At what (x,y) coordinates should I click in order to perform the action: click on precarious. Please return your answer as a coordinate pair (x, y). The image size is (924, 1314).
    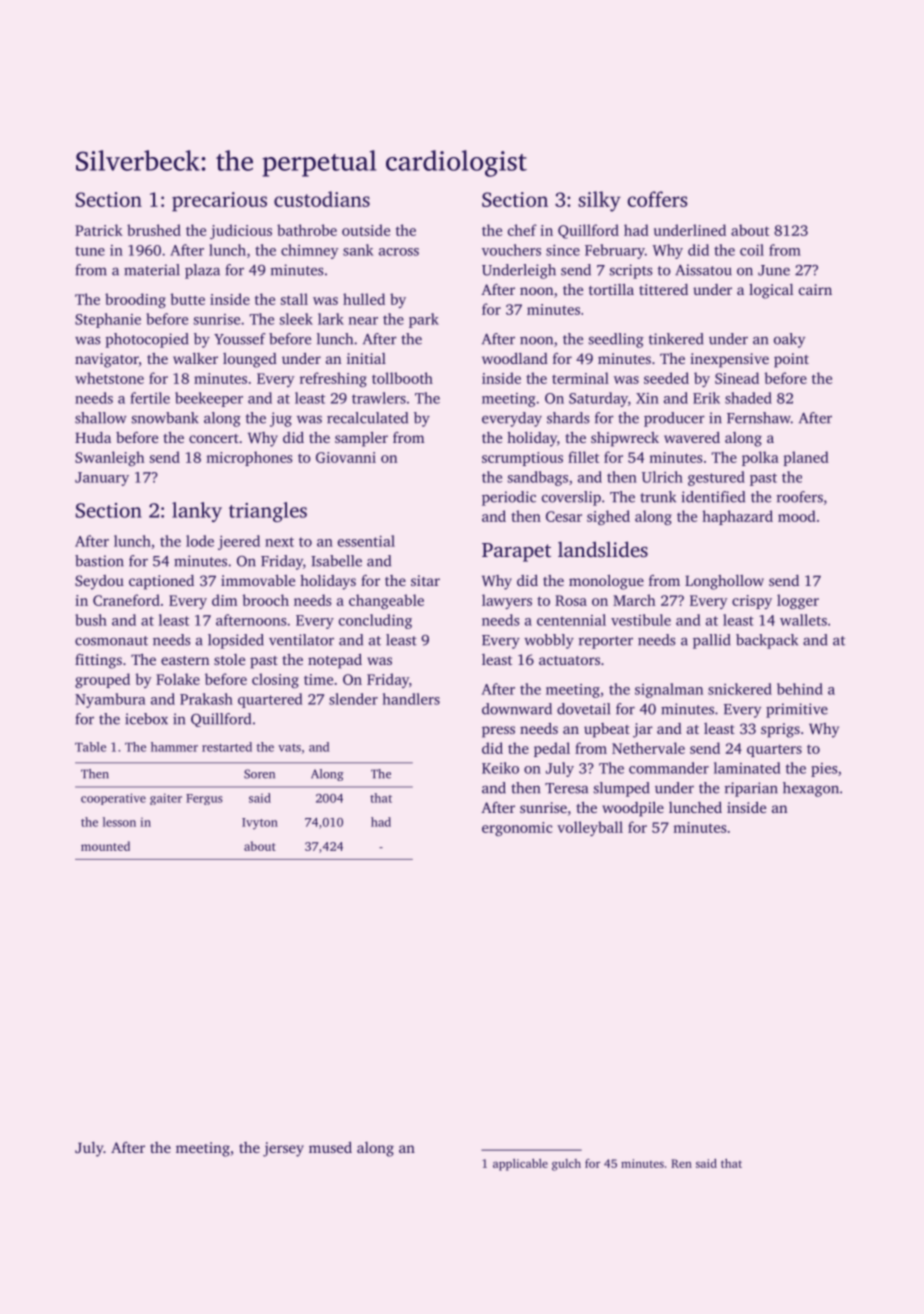
    Looking at the image, I should click on (219, 202).
